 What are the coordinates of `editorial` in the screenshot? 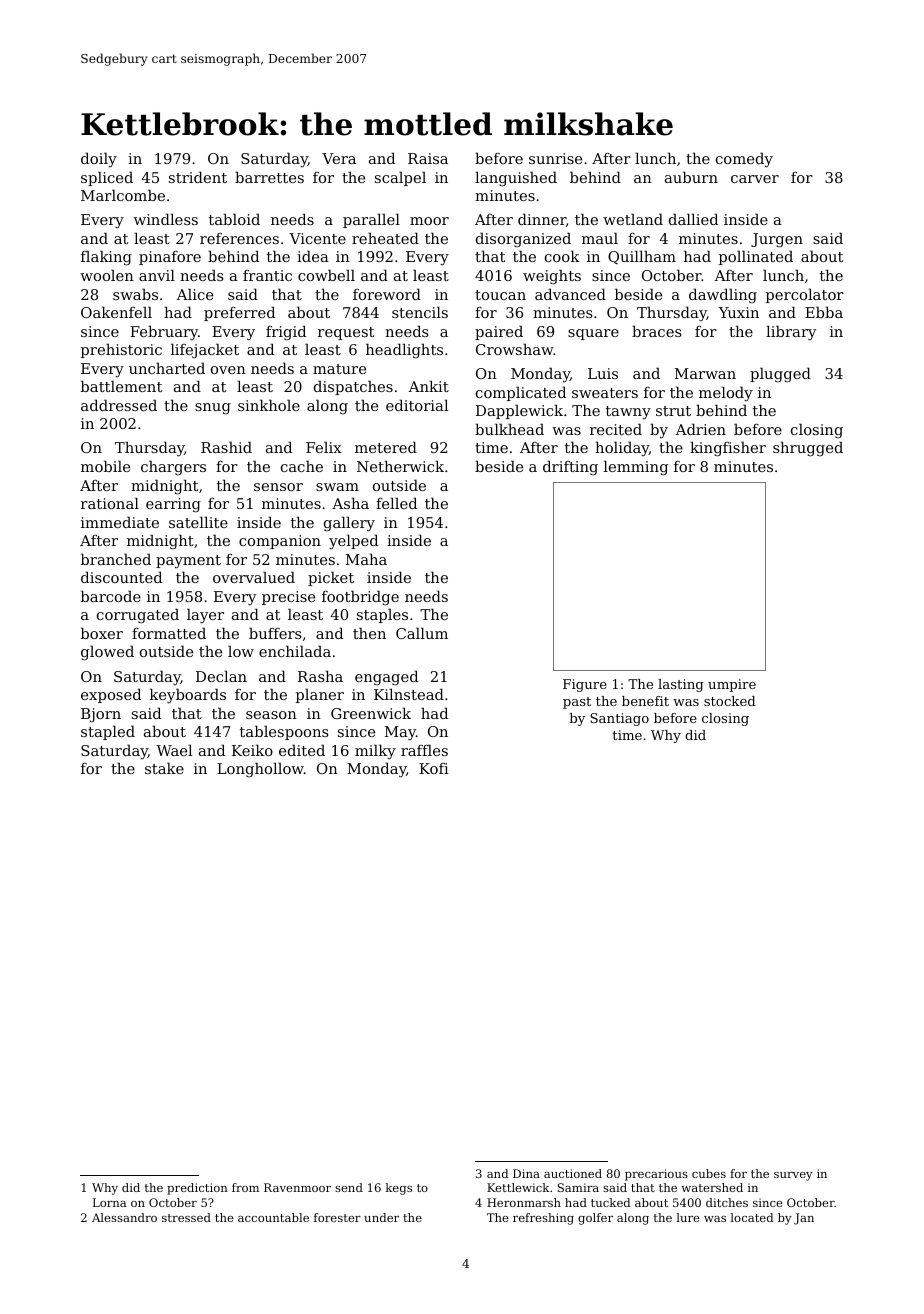 It's located at (417, 405).
